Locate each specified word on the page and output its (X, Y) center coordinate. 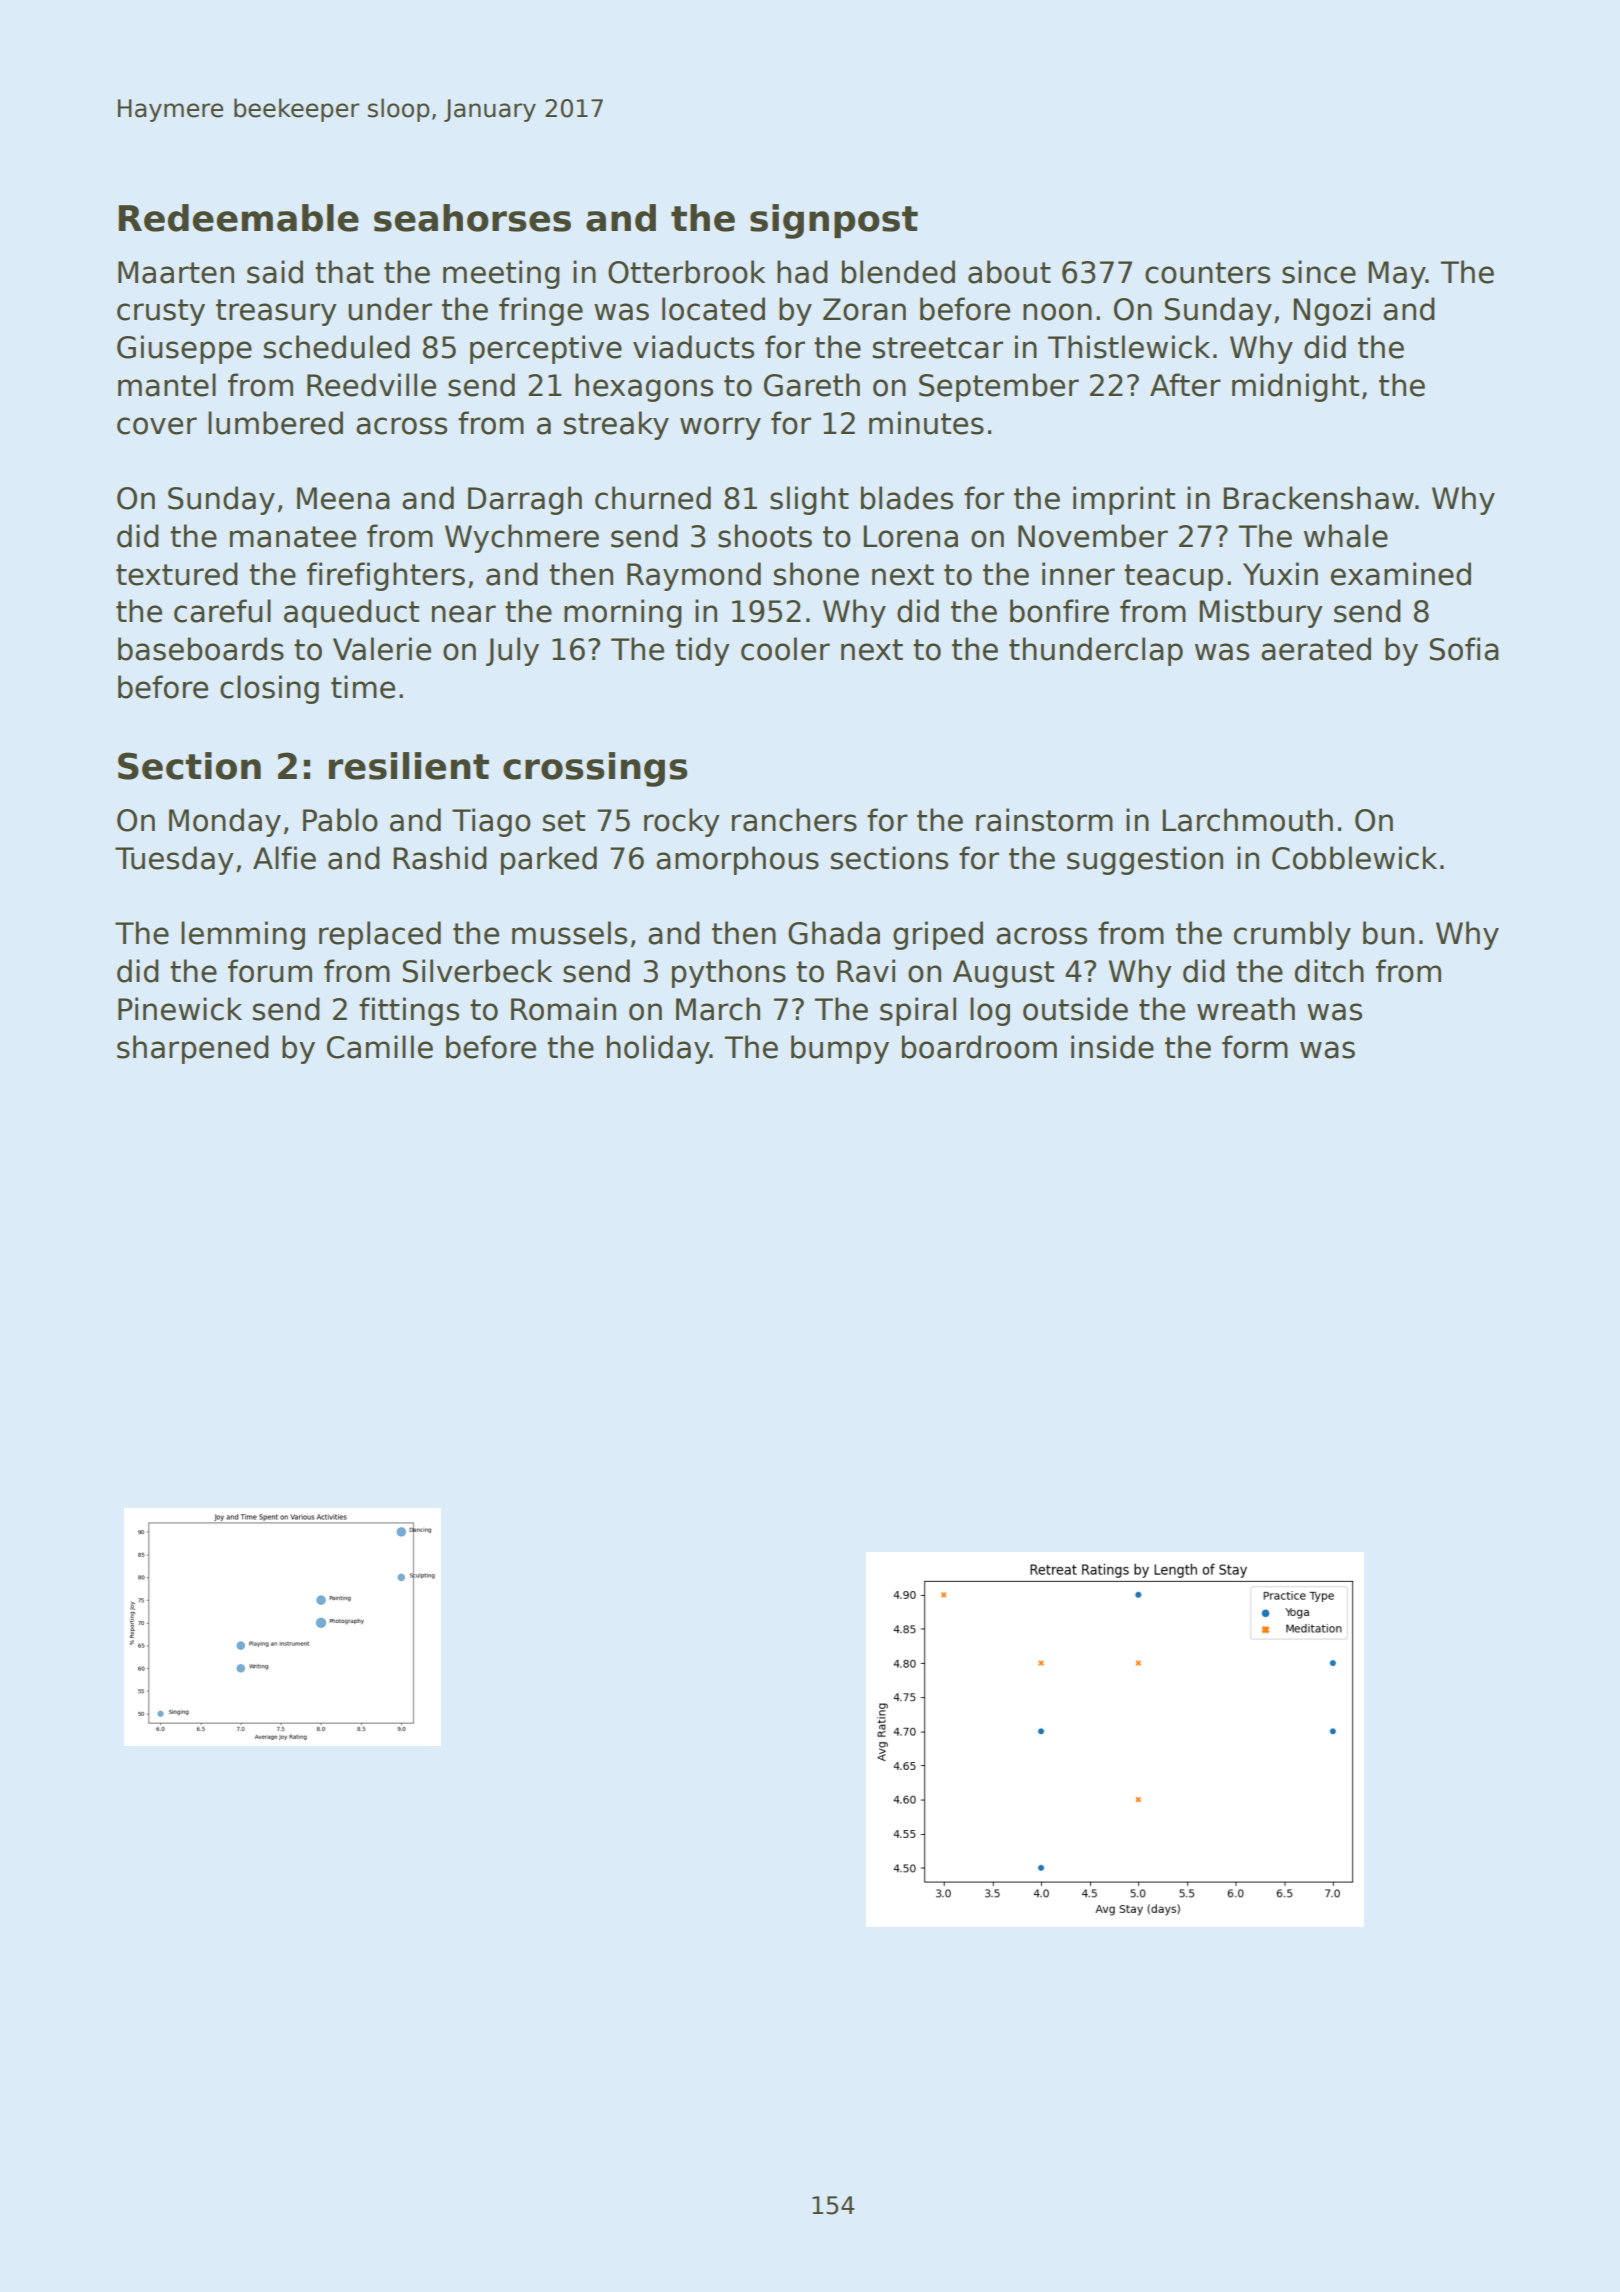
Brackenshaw (1318, 498)
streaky (616, 425)
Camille (380, 1047)
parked (549, 860)
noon (1057, 312)
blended (898, 272)
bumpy (840, 1049)
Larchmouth (1247, 820)
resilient (409, 766)
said (275, 272)
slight (809, 500)
